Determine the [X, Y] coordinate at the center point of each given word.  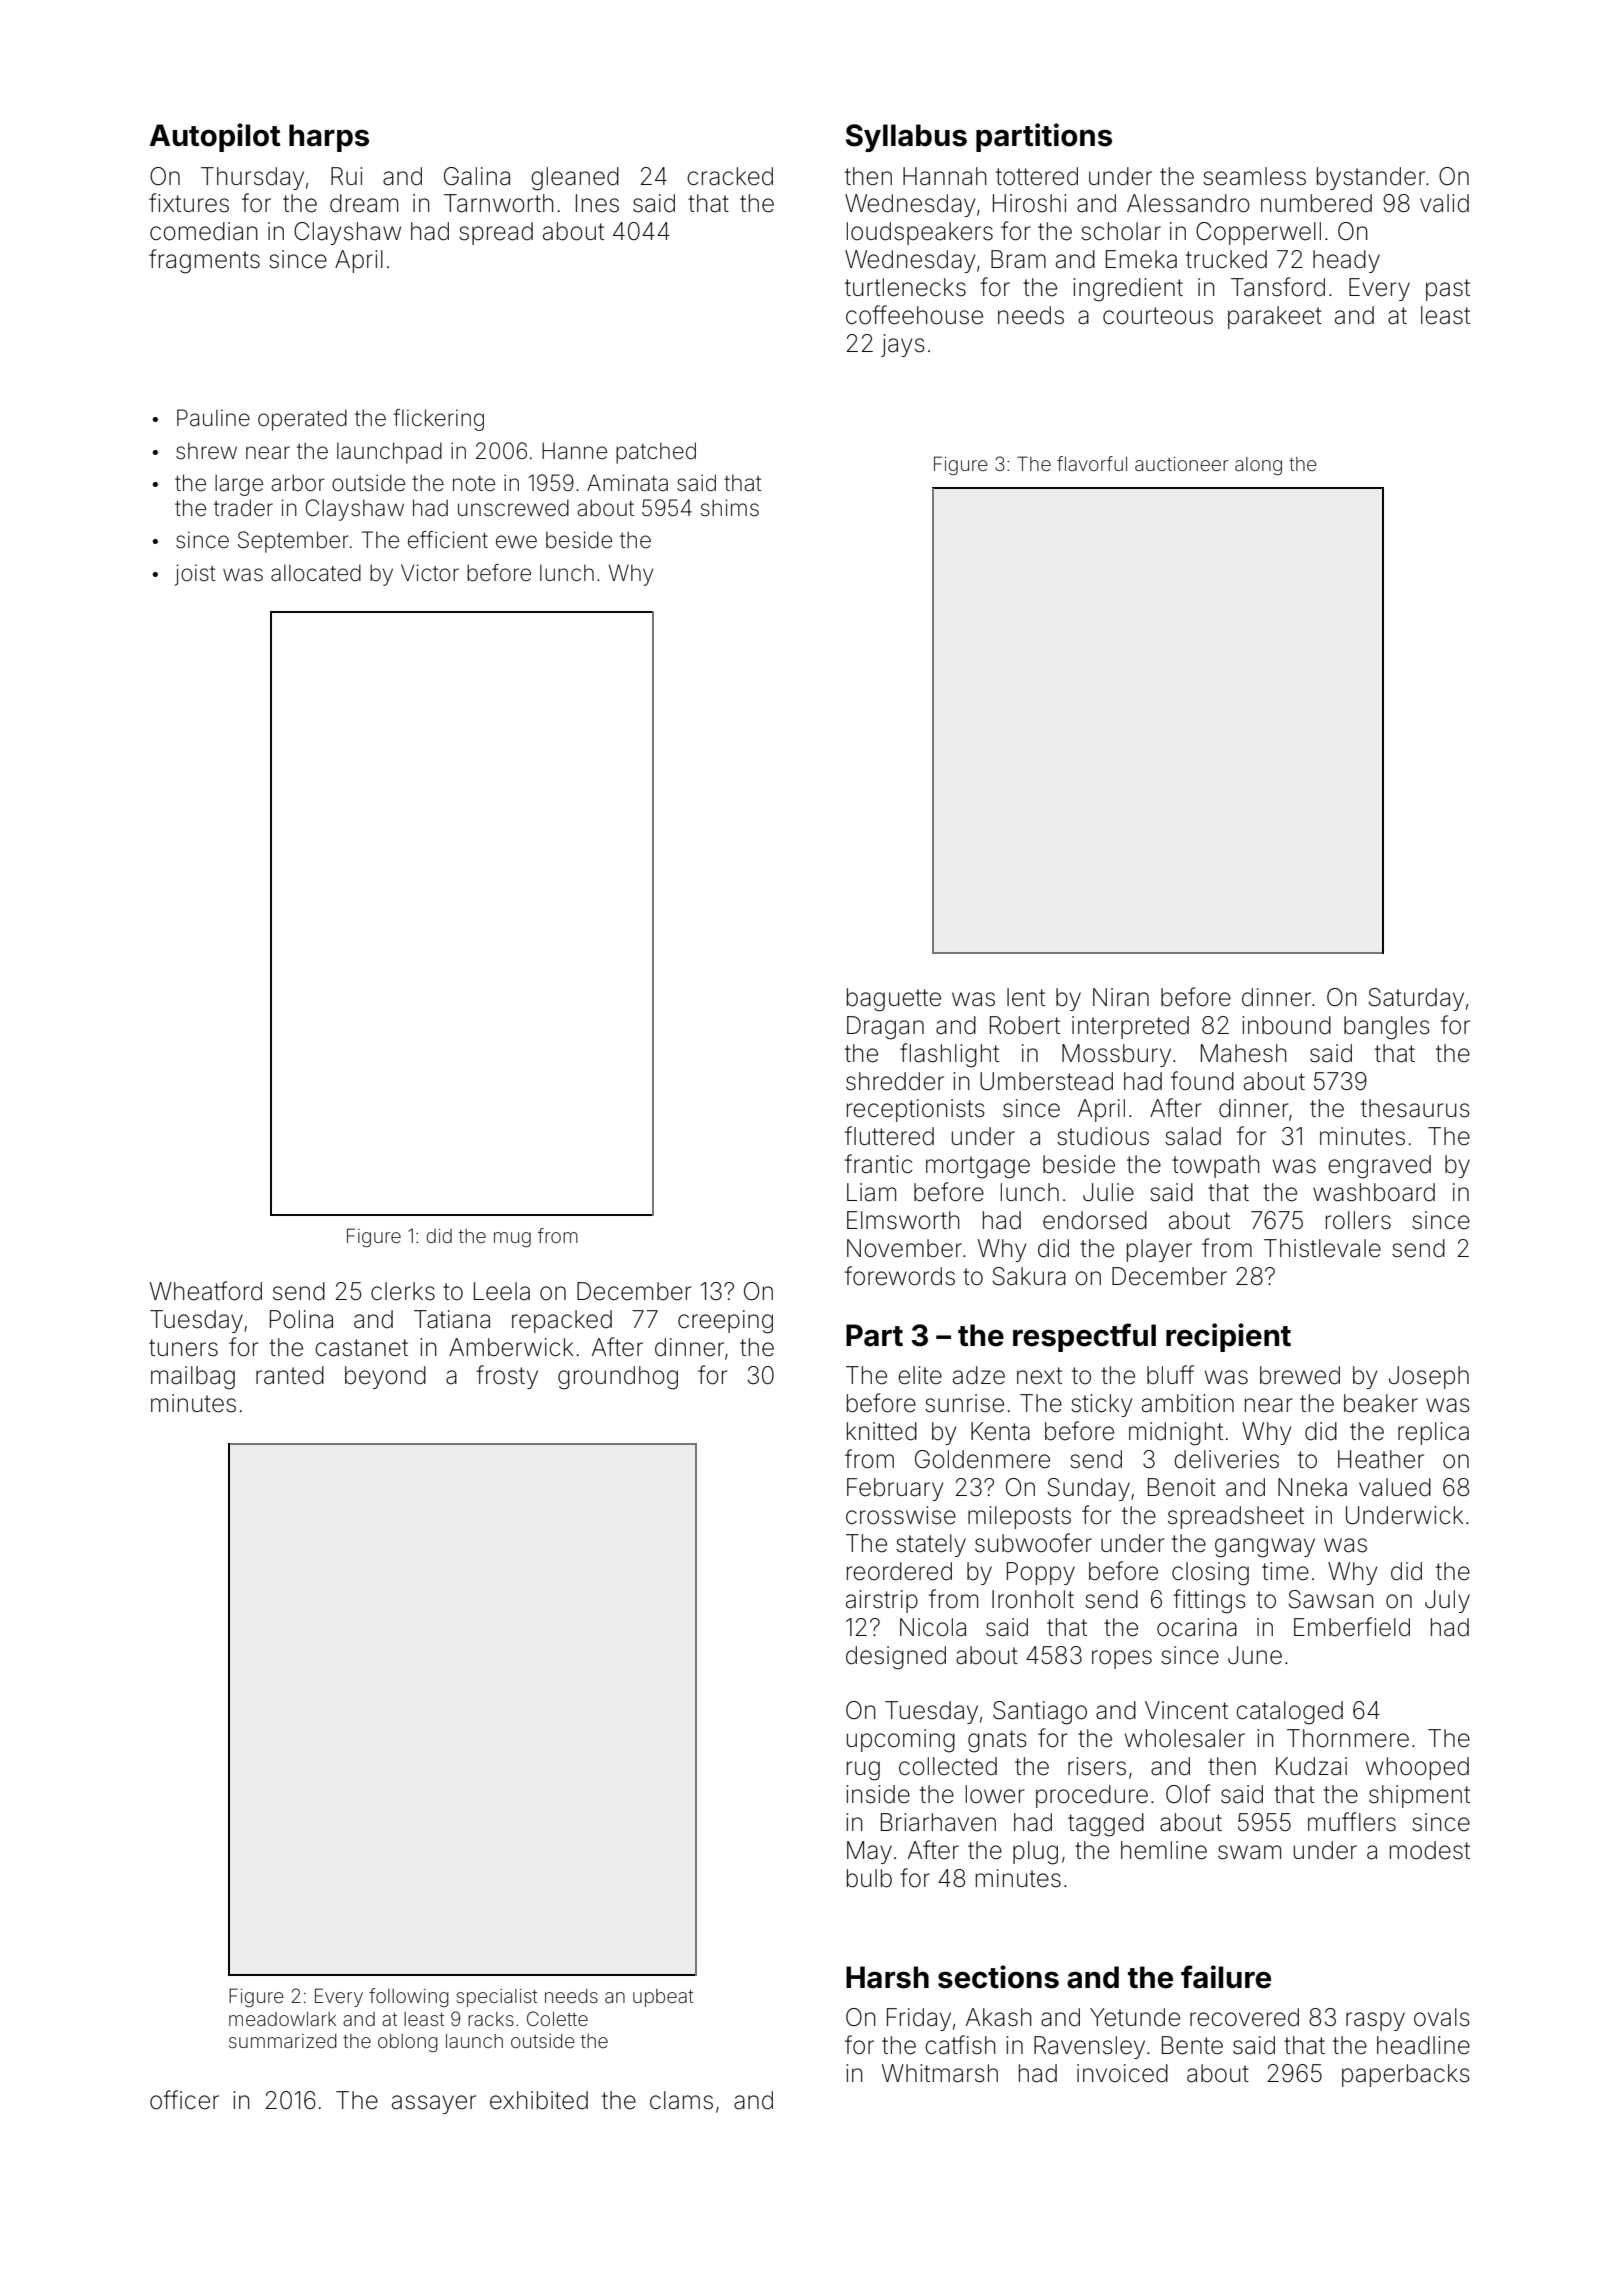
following [409, 1997]
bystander [1371, 178]
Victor [430, 572]
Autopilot [215, 137]
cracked [730, 176]
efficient [448, 540]
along [1258, 466]
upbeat [663, 1998]
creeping [725, 1322]
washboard [1374, 1192]
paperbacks [1406, 2075]
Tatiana [452, 1319]
